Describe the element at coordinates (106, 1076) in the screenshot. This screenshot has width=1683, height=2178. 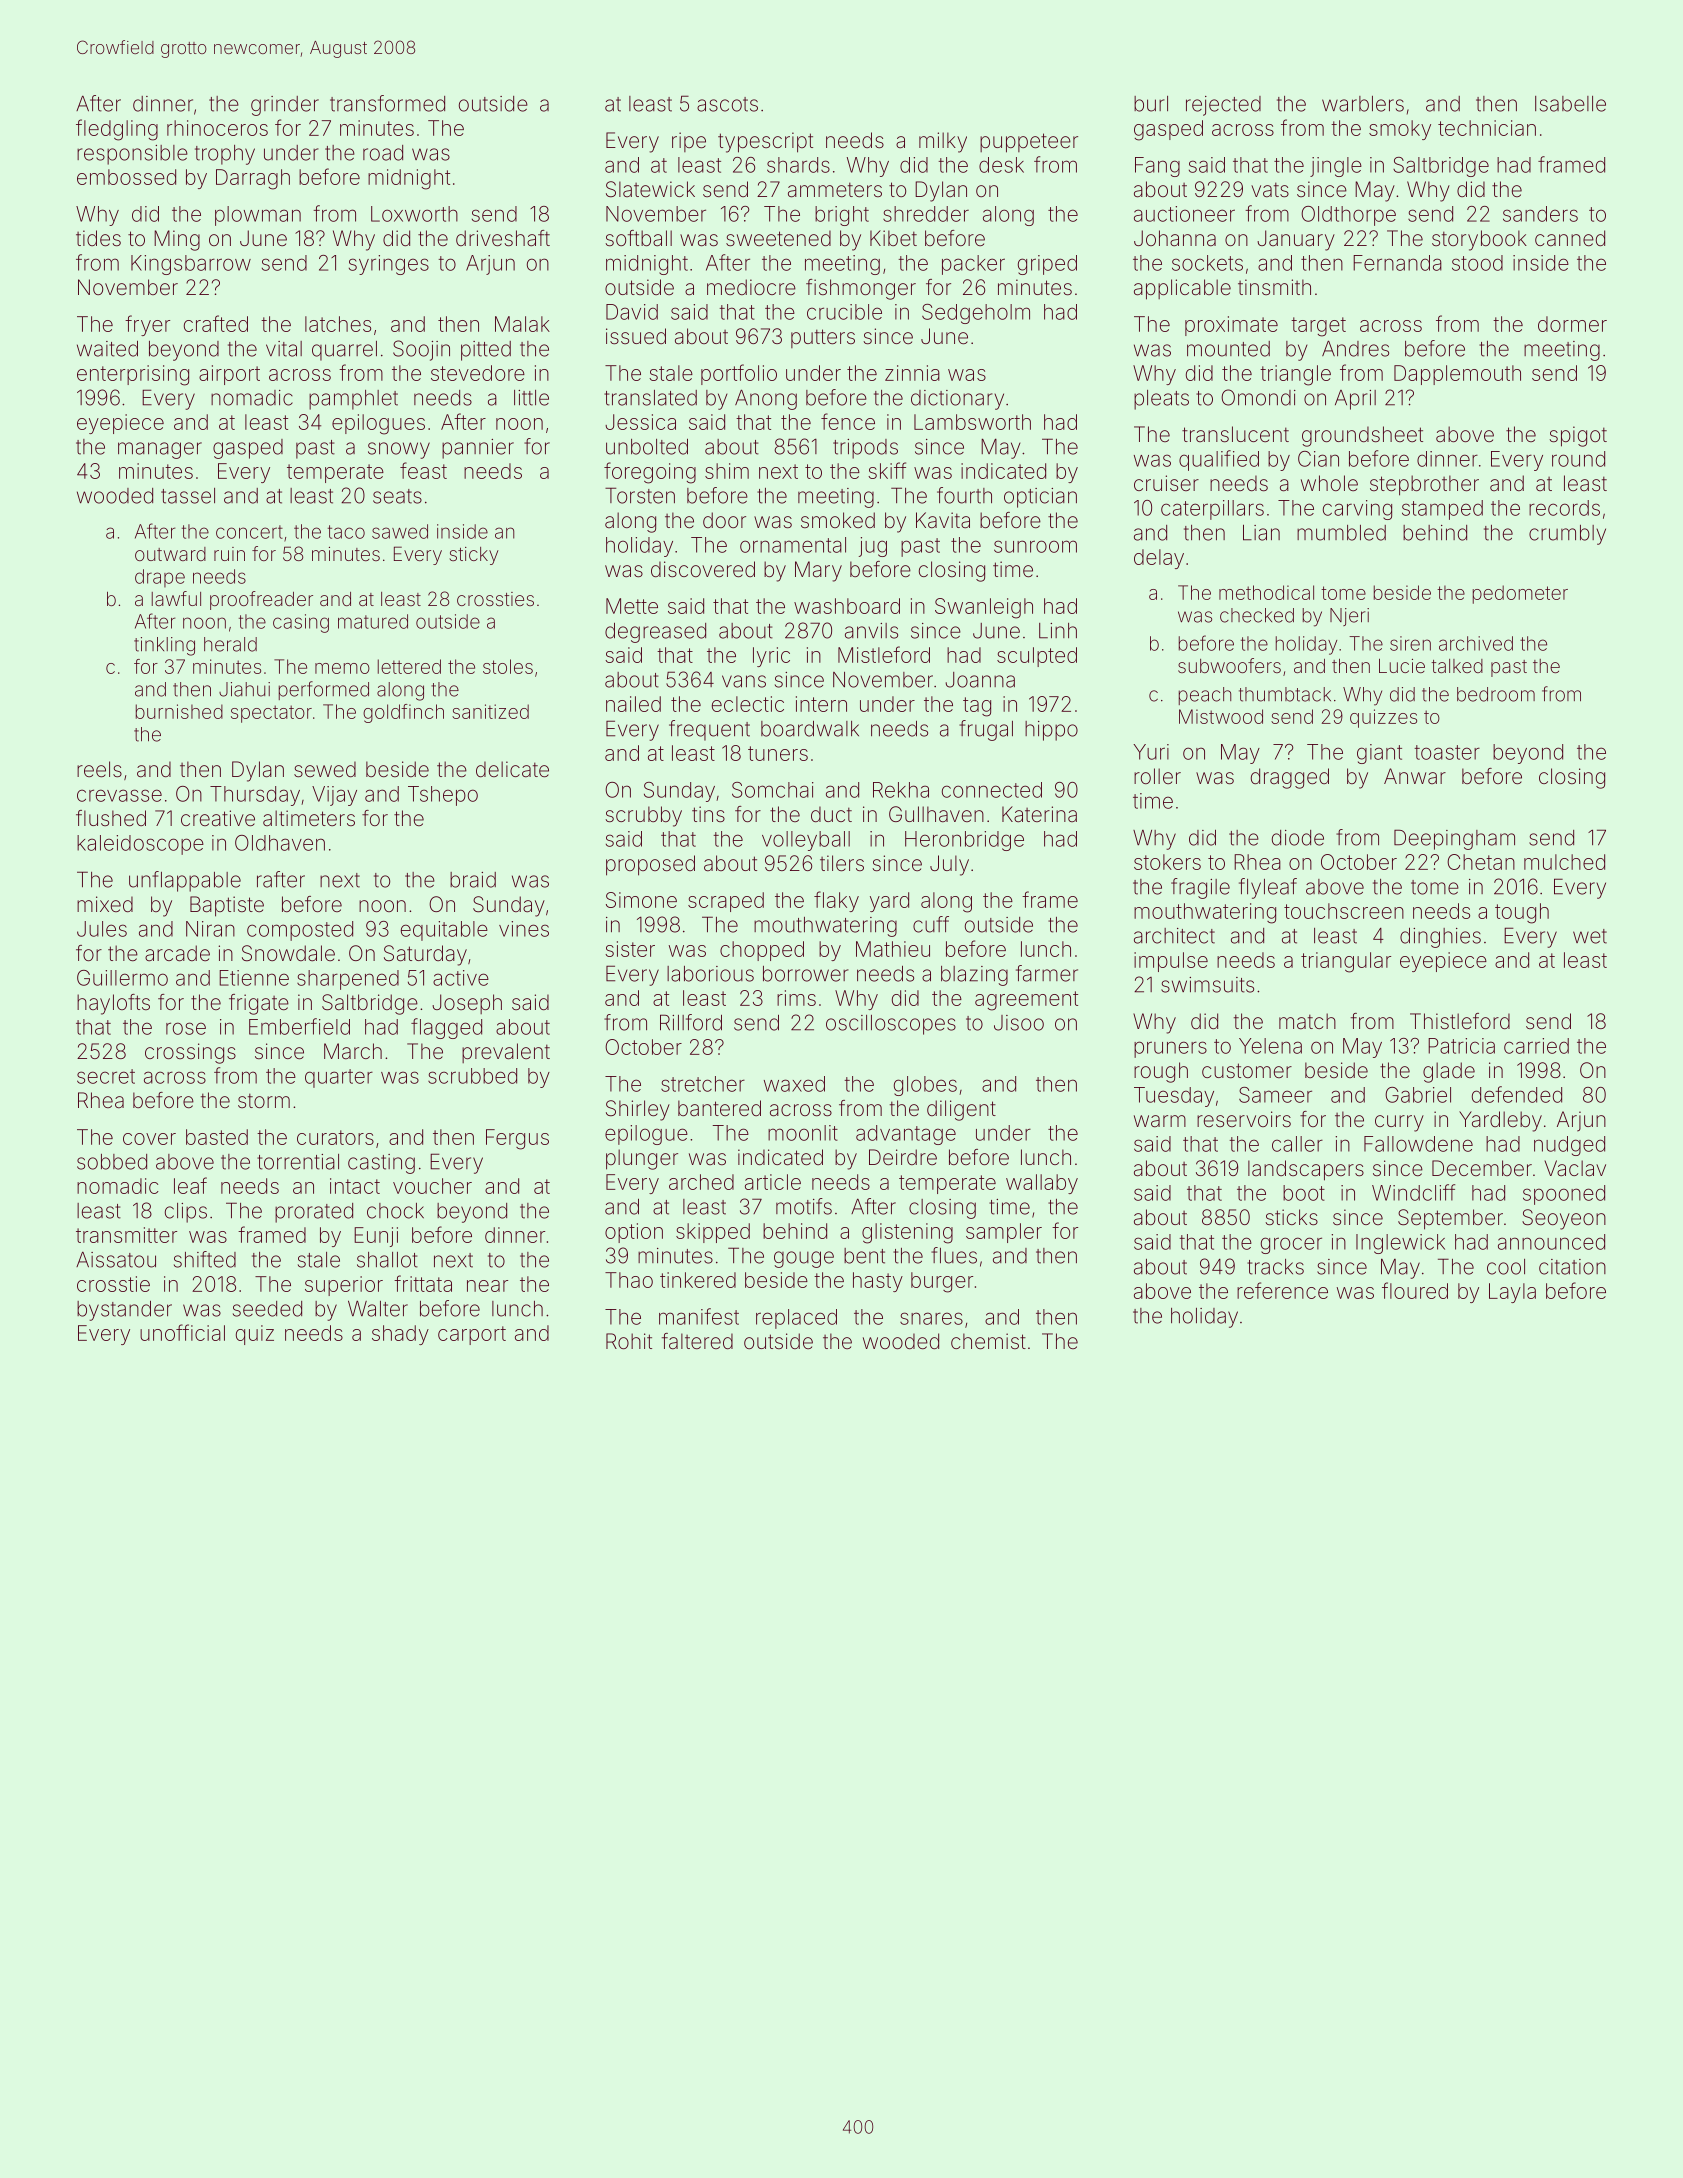
I see `secret` at that location.
